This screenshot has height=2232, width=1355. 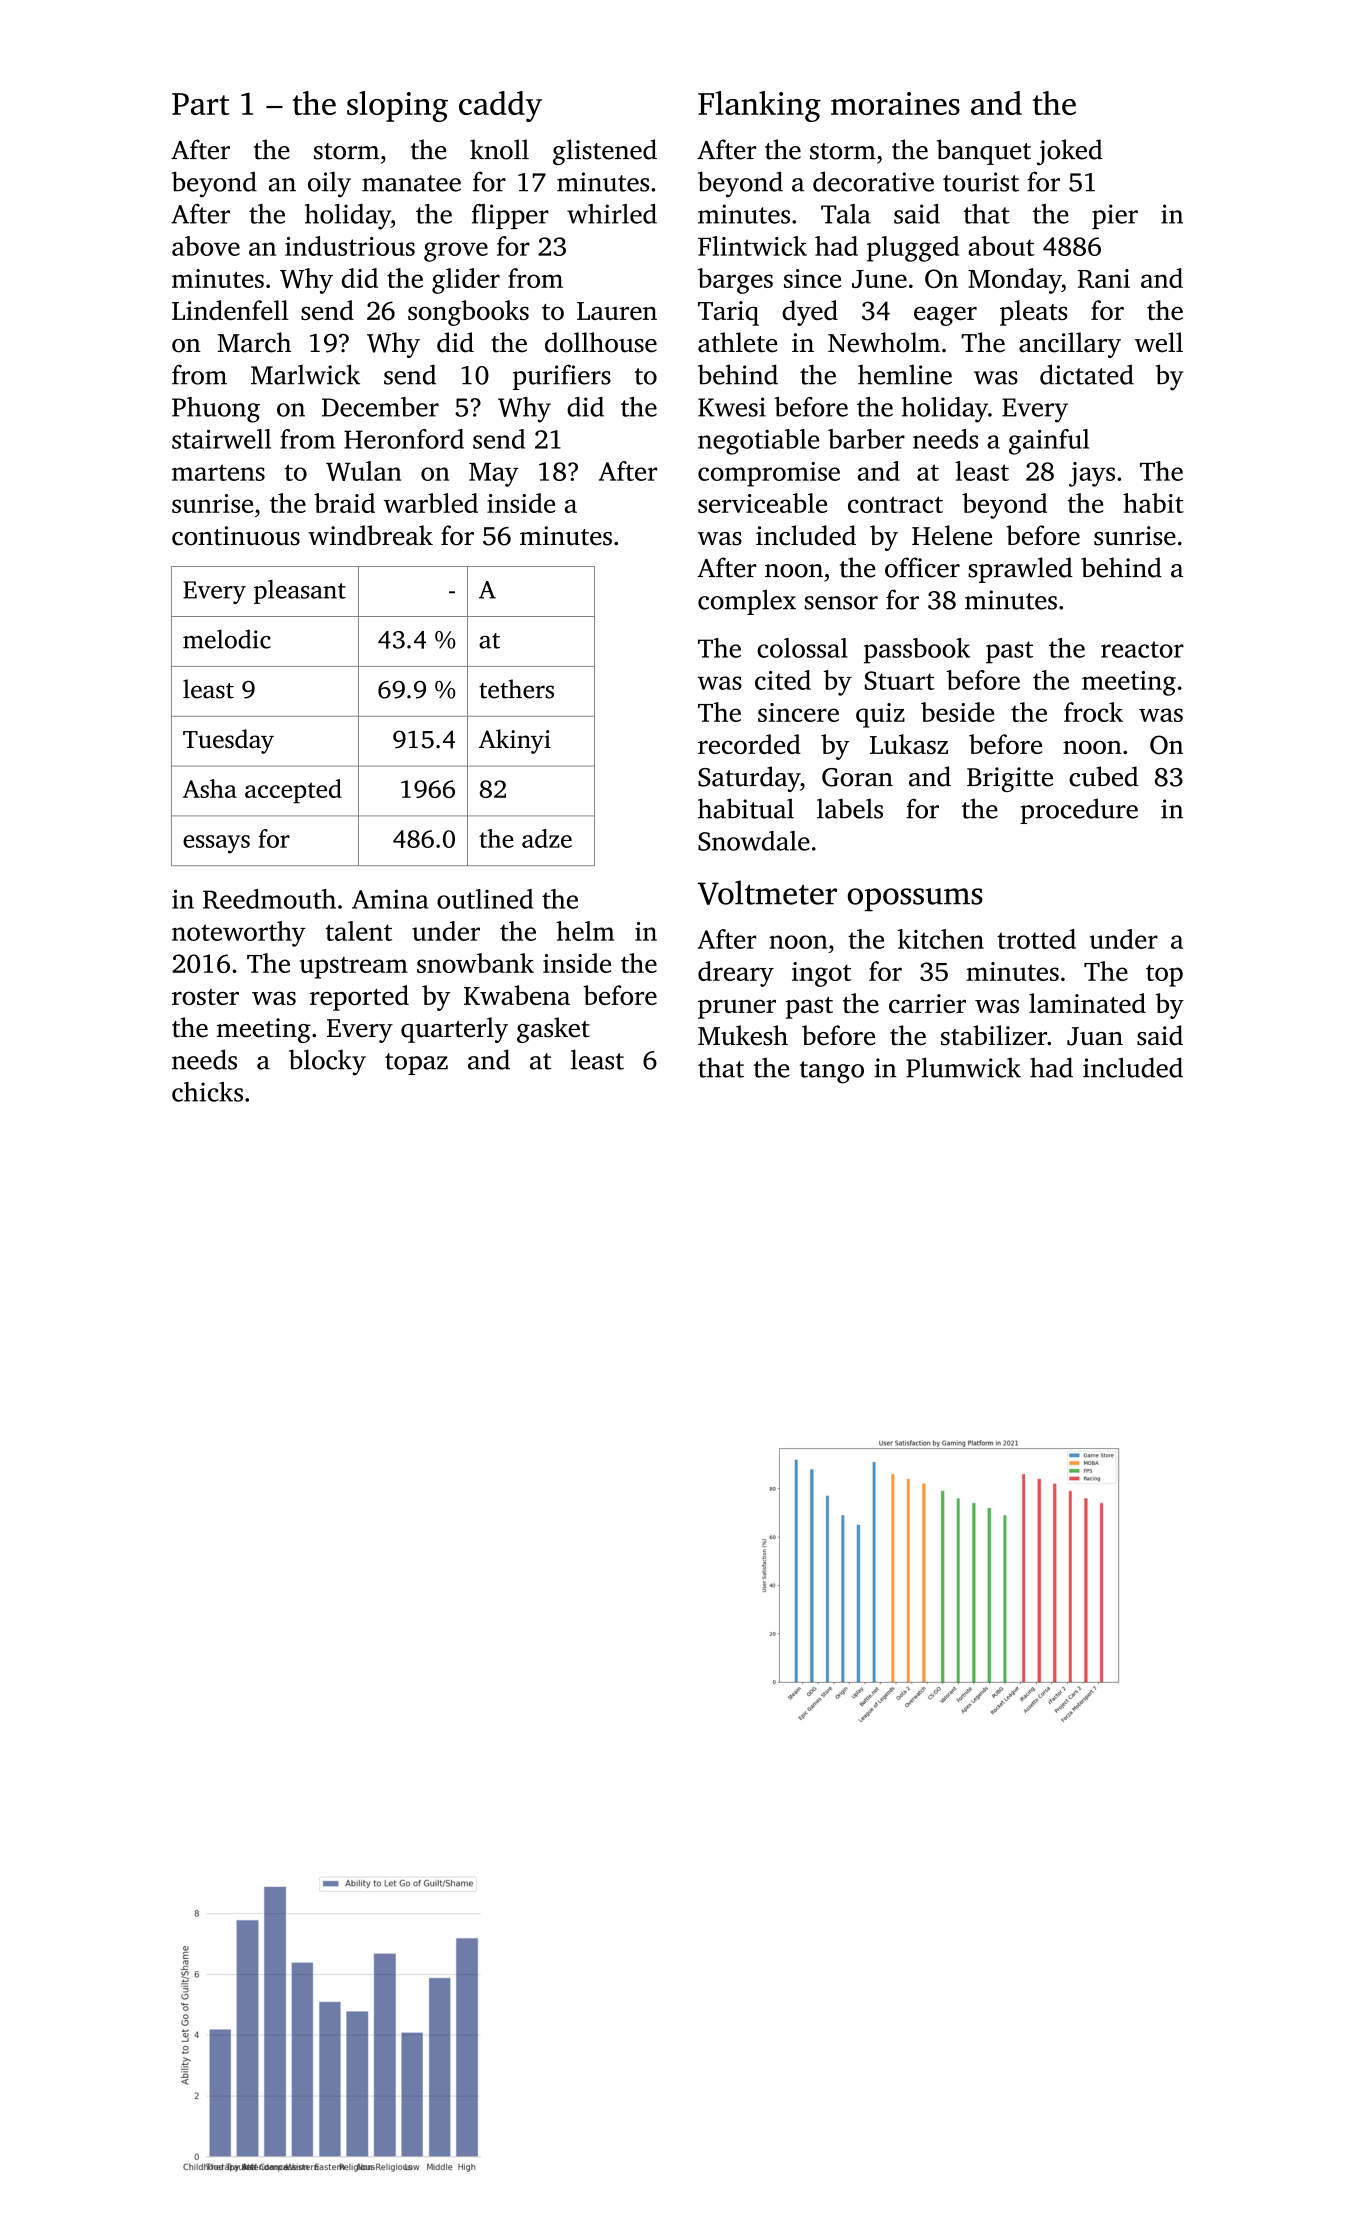 I want to click on chicks, so click(x=207, y=1092).
